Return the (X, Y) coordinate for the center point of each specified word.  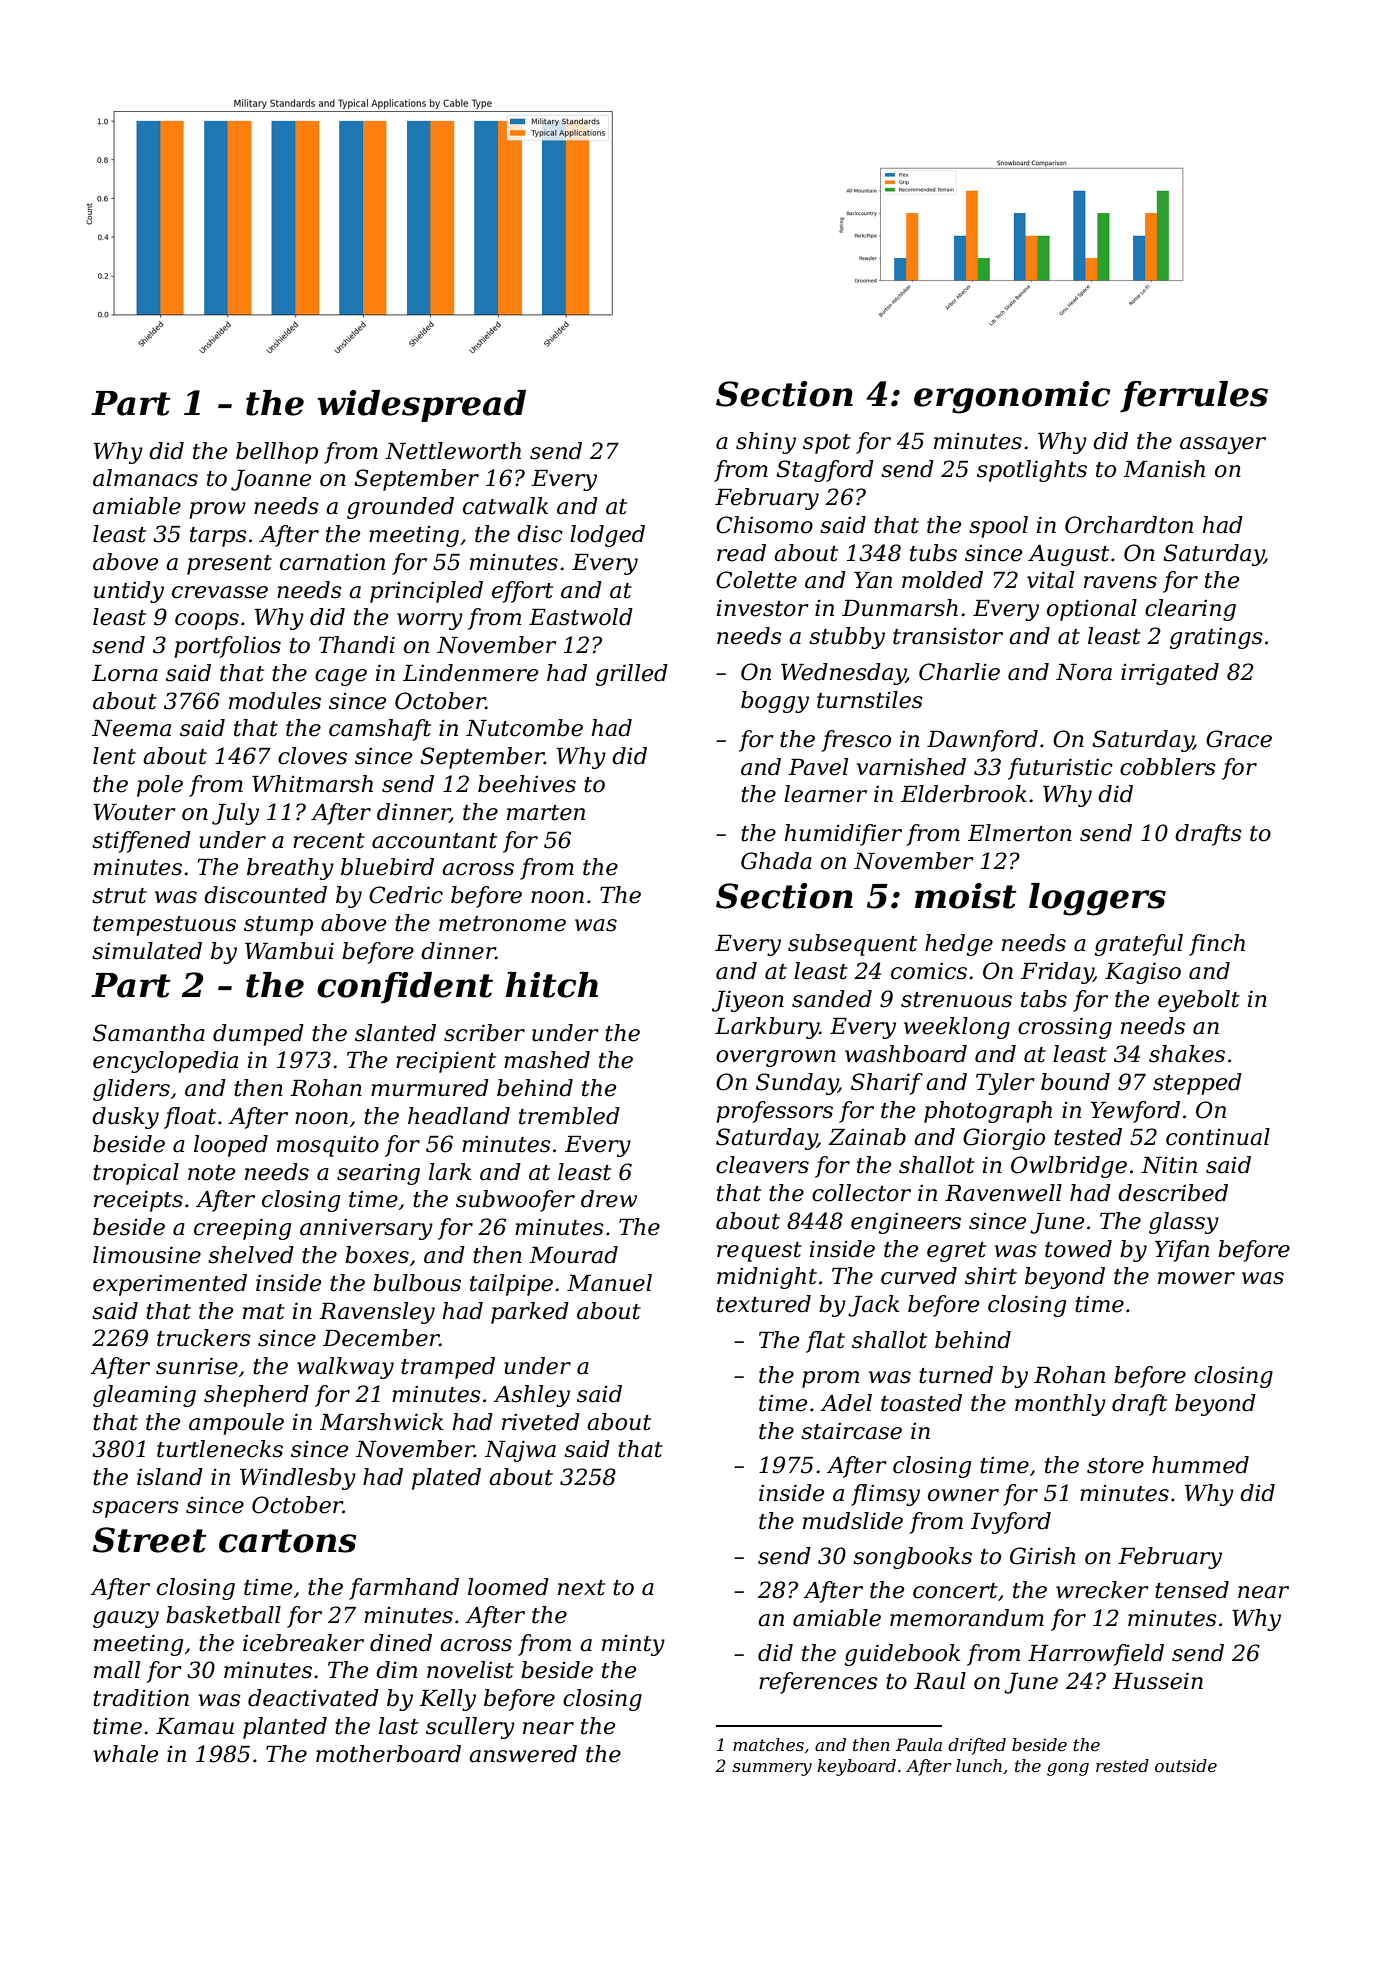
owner (963, 1495)
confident (405, 987)
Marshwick (381, 1422)
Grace (1239, 739)
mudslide (853, 1521)
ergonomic (1012, 397)
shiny (766, 443)
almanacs (145, 478)
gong (1068, 1769)
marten (546, 813)
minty (633, 1645)
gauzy (126, 1619)
